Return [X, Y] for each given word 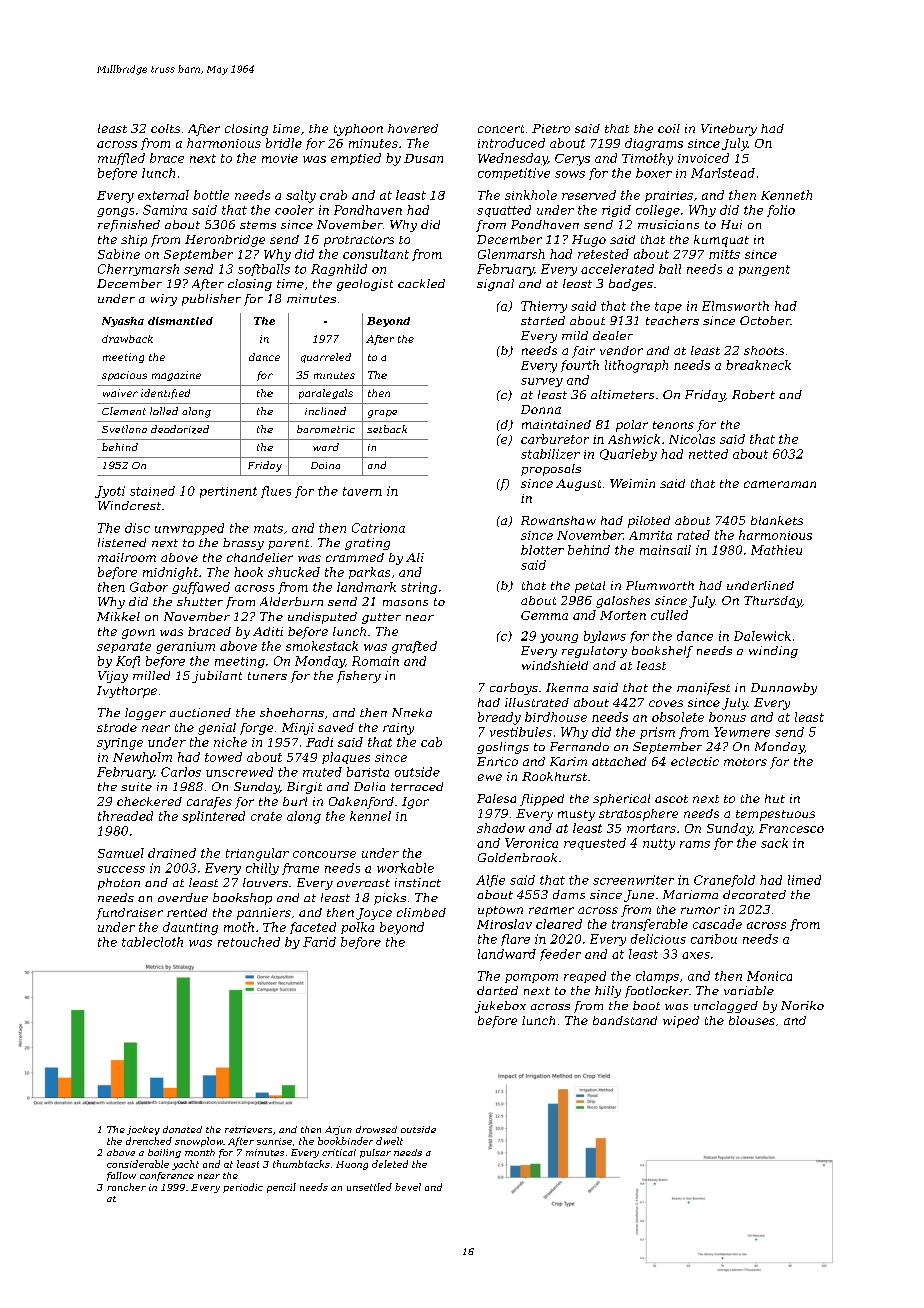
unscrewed [239, 772]
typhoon [358, 130]
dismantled [180, 321]
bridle [284, 143]
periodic [243, 1188]
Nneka [412, 712]
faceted [313, 928]
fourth [580, 366]
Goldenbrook [517, 857]
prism [657, 733]
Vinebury [729, 130]
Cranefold [724, 881]
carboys [514, 689]
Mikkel [118, 616]
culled [669, 615]
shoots [764, 350]
